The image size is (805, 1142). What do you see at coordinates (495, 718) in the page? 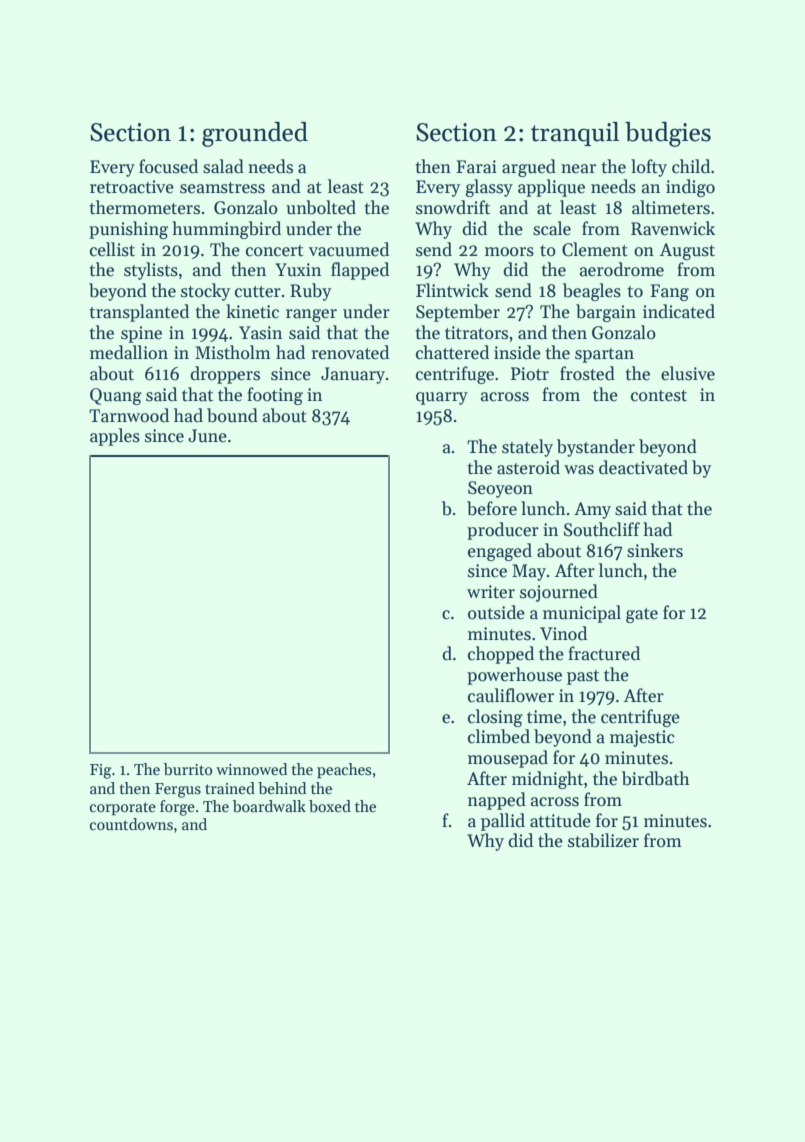
I see `closing` at bounding box center [495, 718].
